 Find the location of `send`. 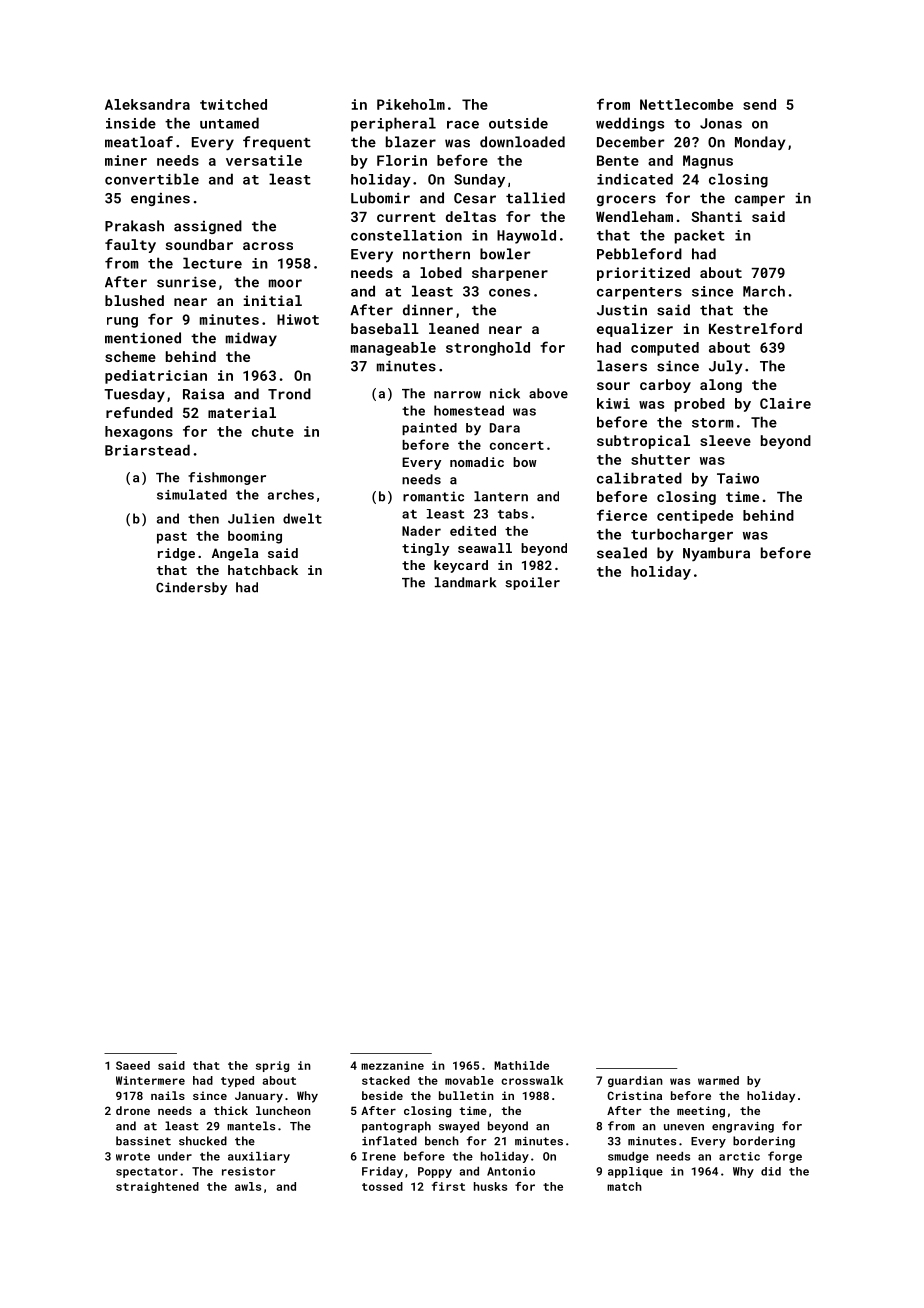

send is located at coordinates (759, 104).
